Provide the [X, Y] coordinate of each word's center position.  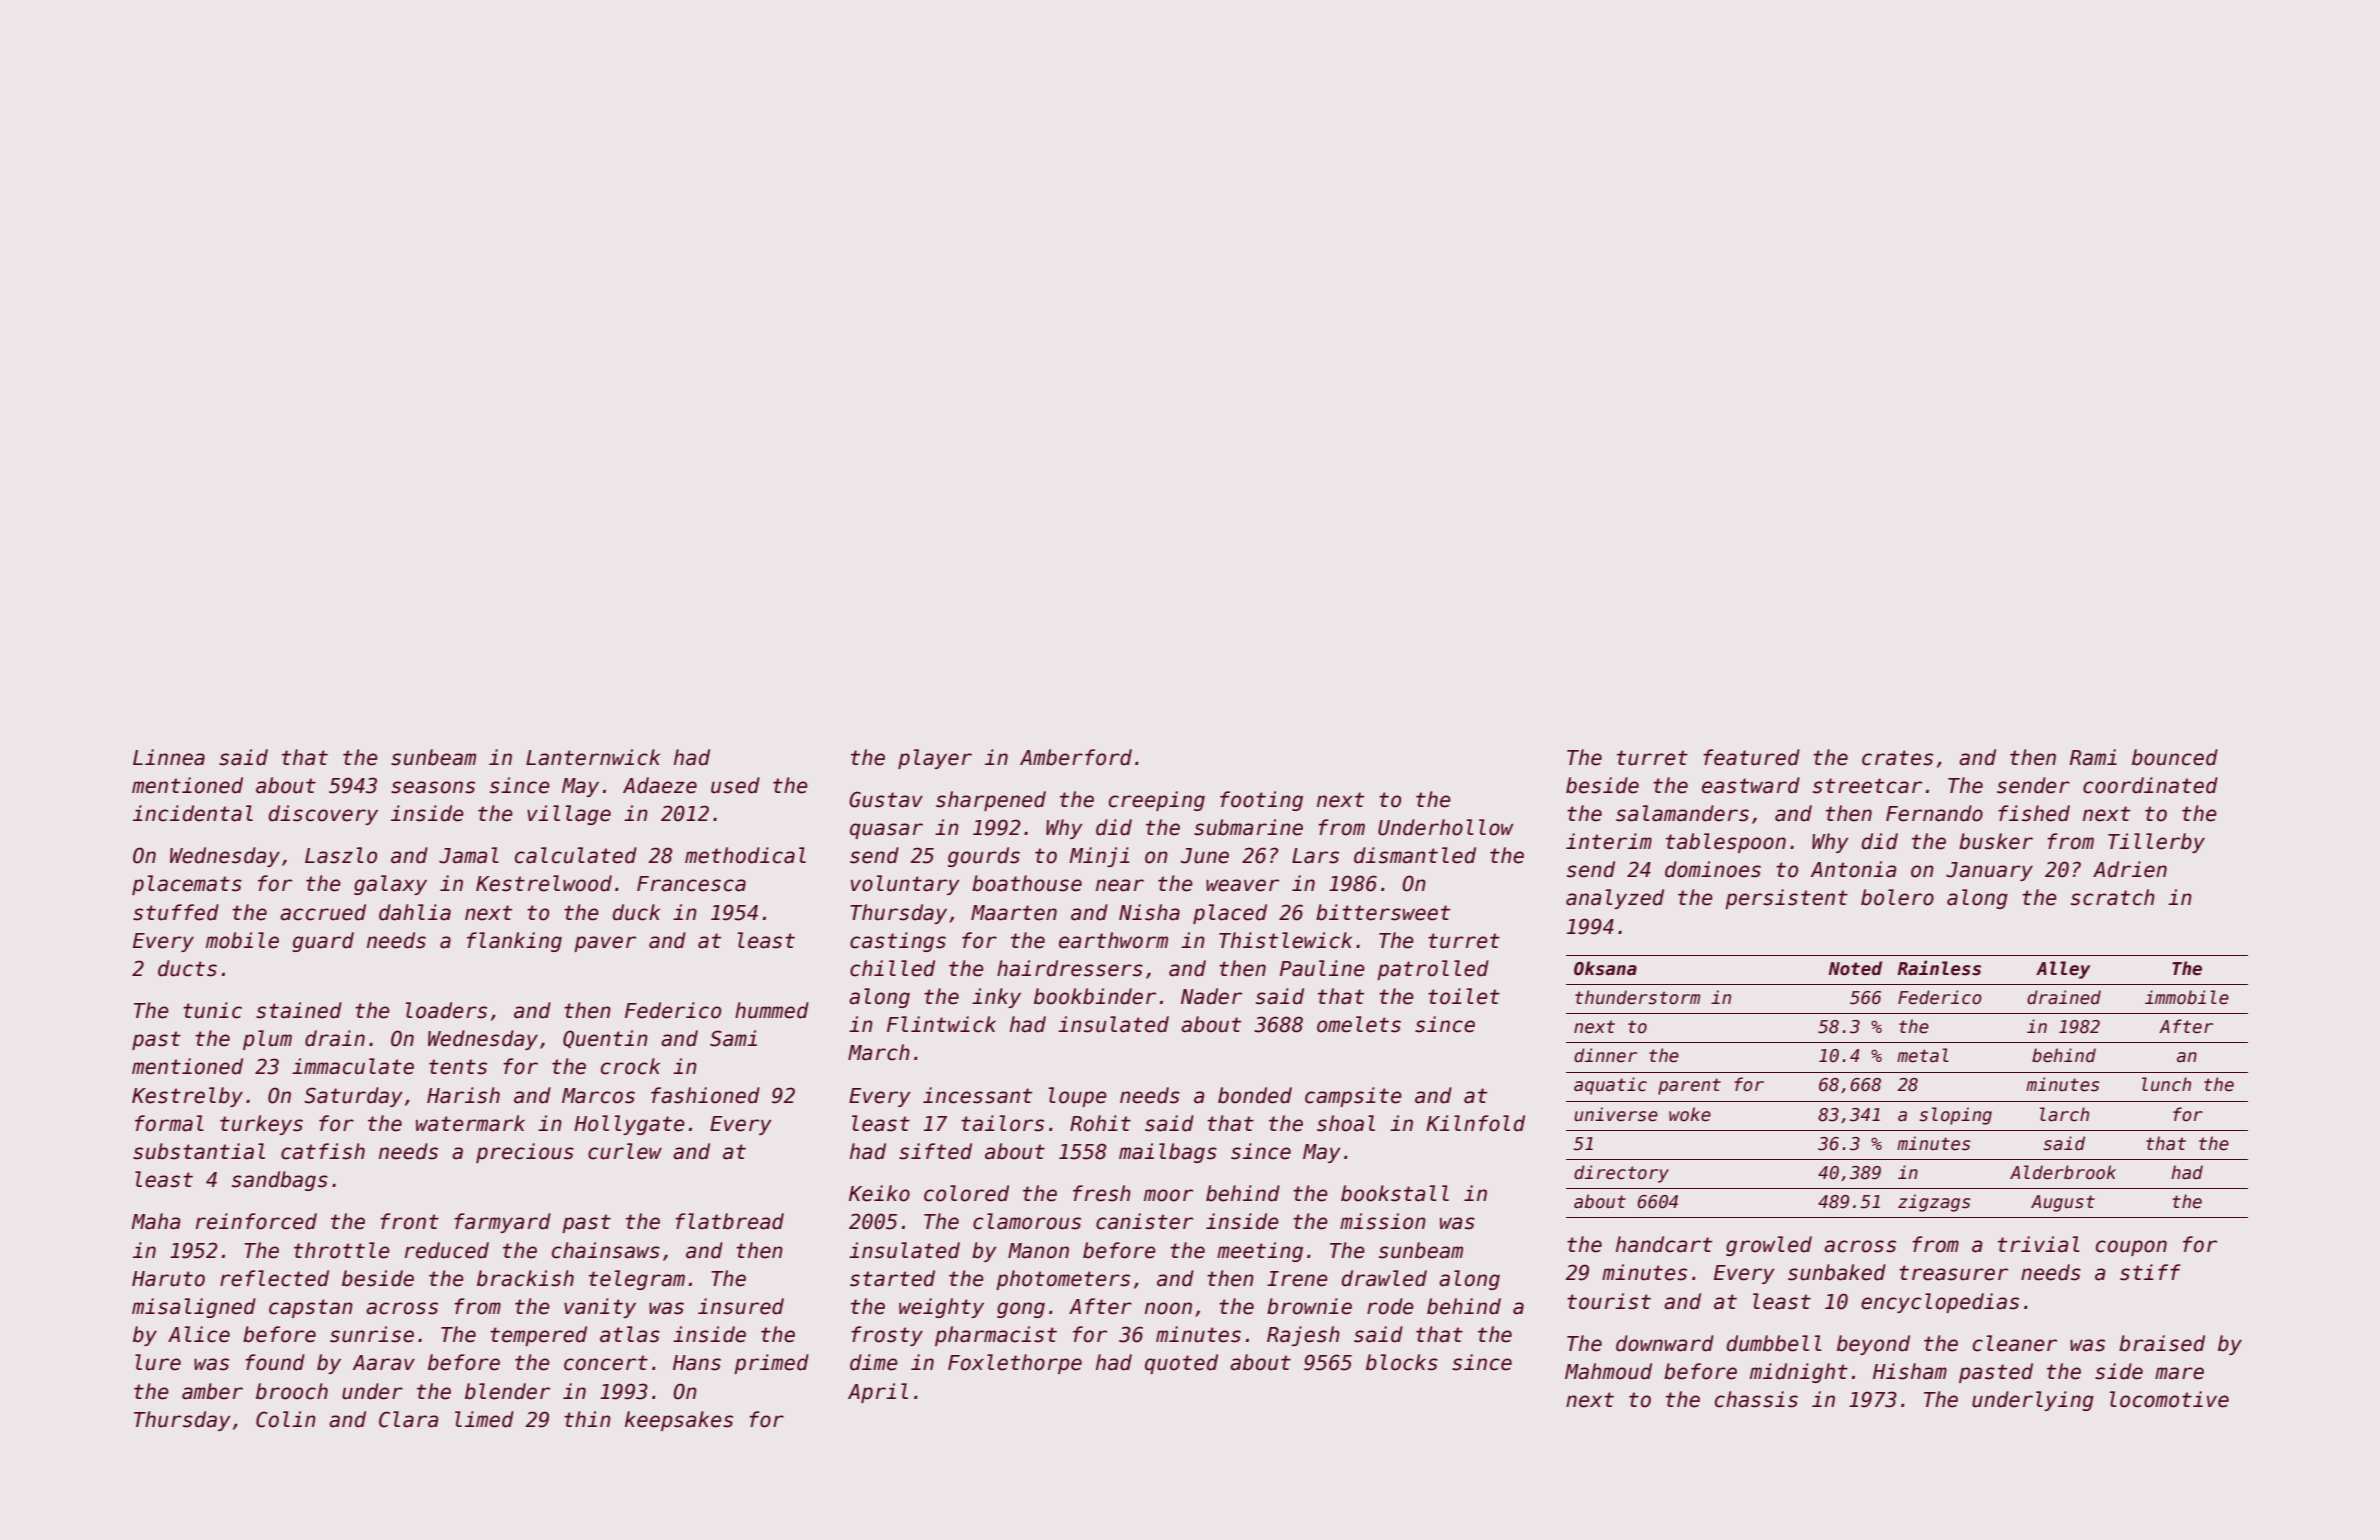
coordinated [2150, 785]
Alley [2063, 970]
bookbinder [1095, 996]
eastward [1751, 785]
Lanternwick [593, 757]
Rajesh [1303, 1336]
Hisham [1910, 1371]
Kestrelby [187, 1097]
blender [507, 1391]
